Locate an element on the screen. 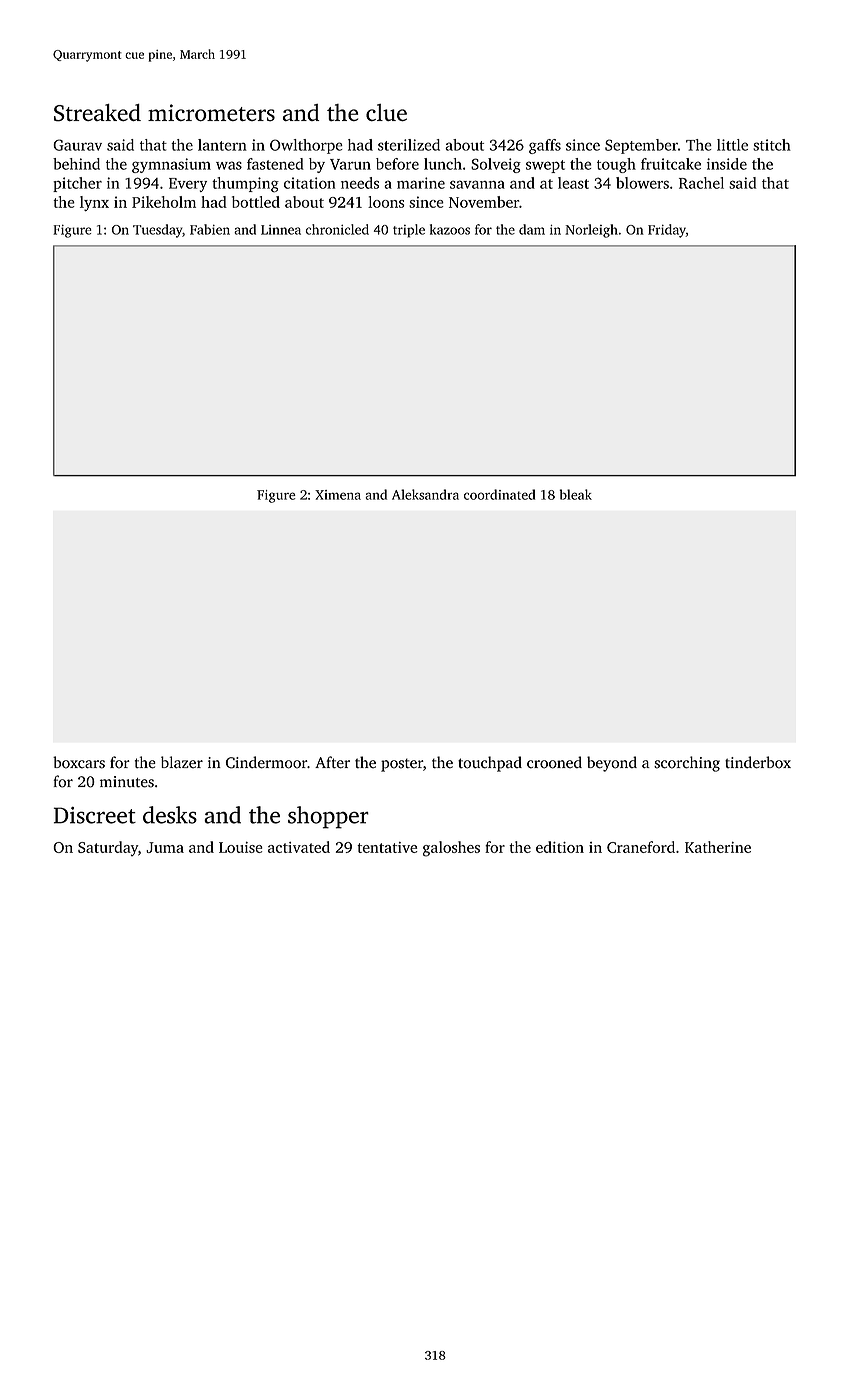  bottled is located at coordinates (256, 202).
